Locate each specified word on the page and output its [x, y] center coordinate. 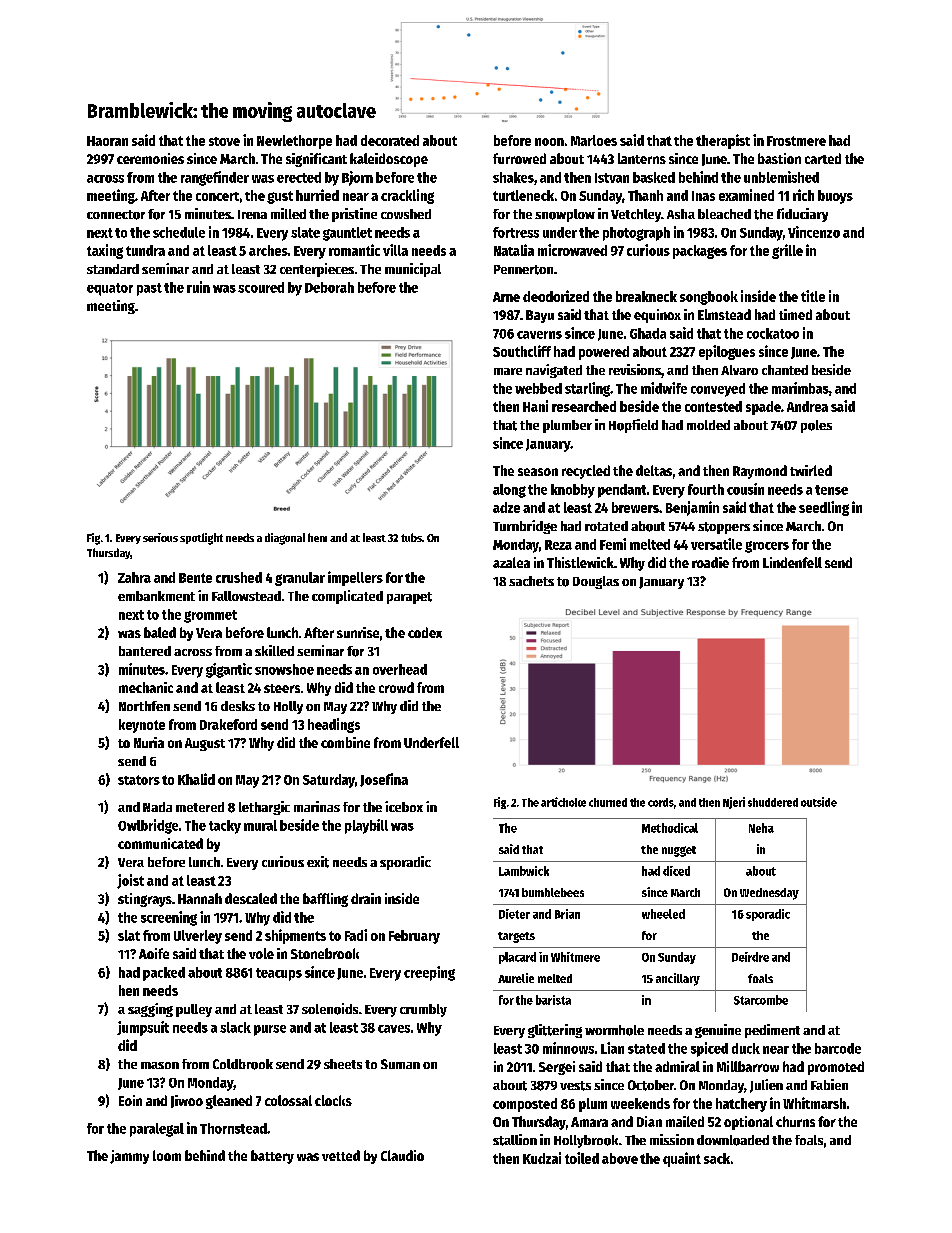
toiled [582, 1158]
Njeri [734, 803]
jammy [129, 1157]
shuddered [773, 802]
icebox [404, 806]
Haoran [107, 141]
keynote [142, 726]
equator [110, 289]
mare [508, 371]
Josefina [384, 780]
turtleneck [523, 195]
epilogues [727, 352]
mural [260, 825]
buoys [835, 197]
